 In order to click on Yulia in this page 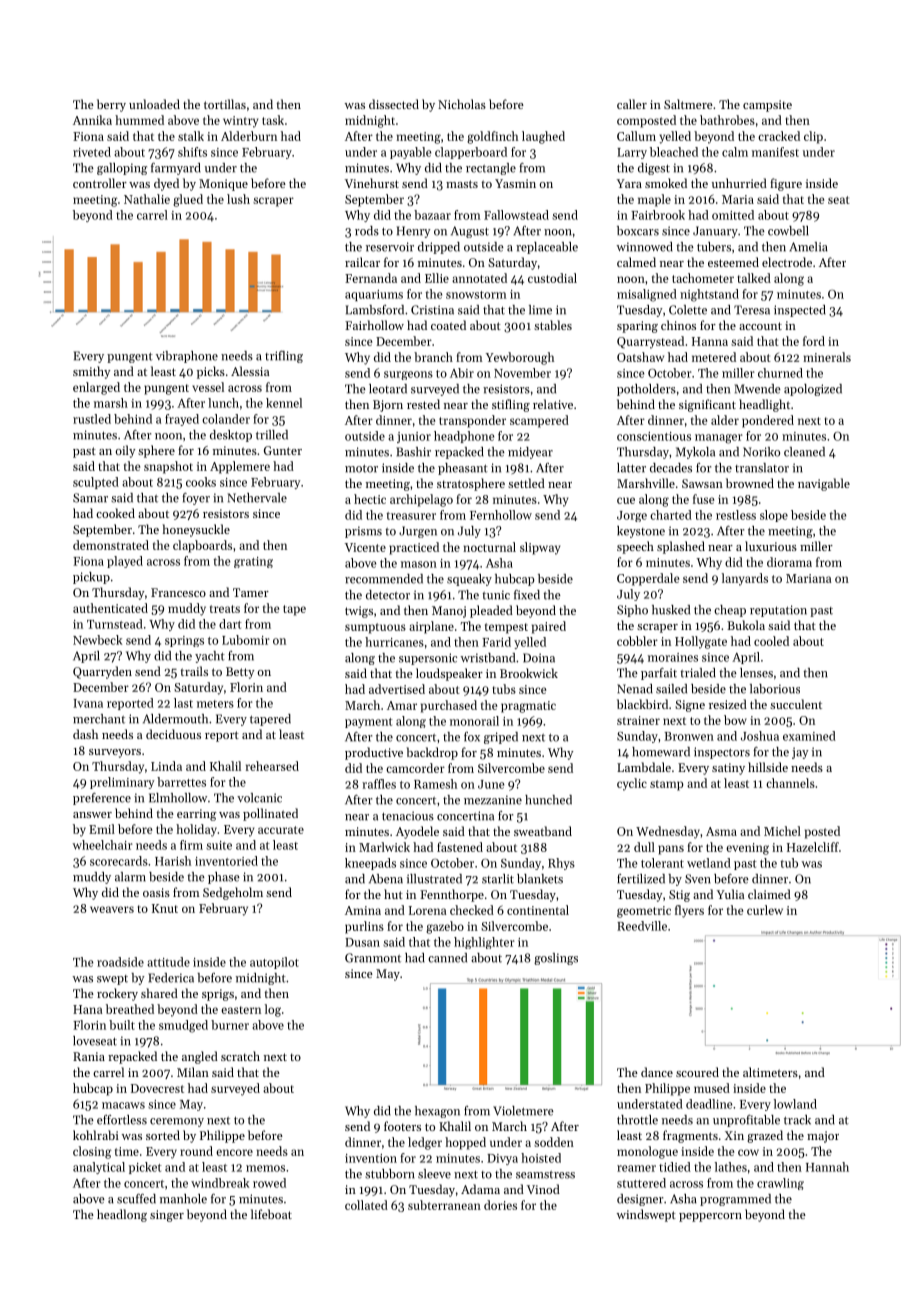, I will do `click(730, 894)`.
